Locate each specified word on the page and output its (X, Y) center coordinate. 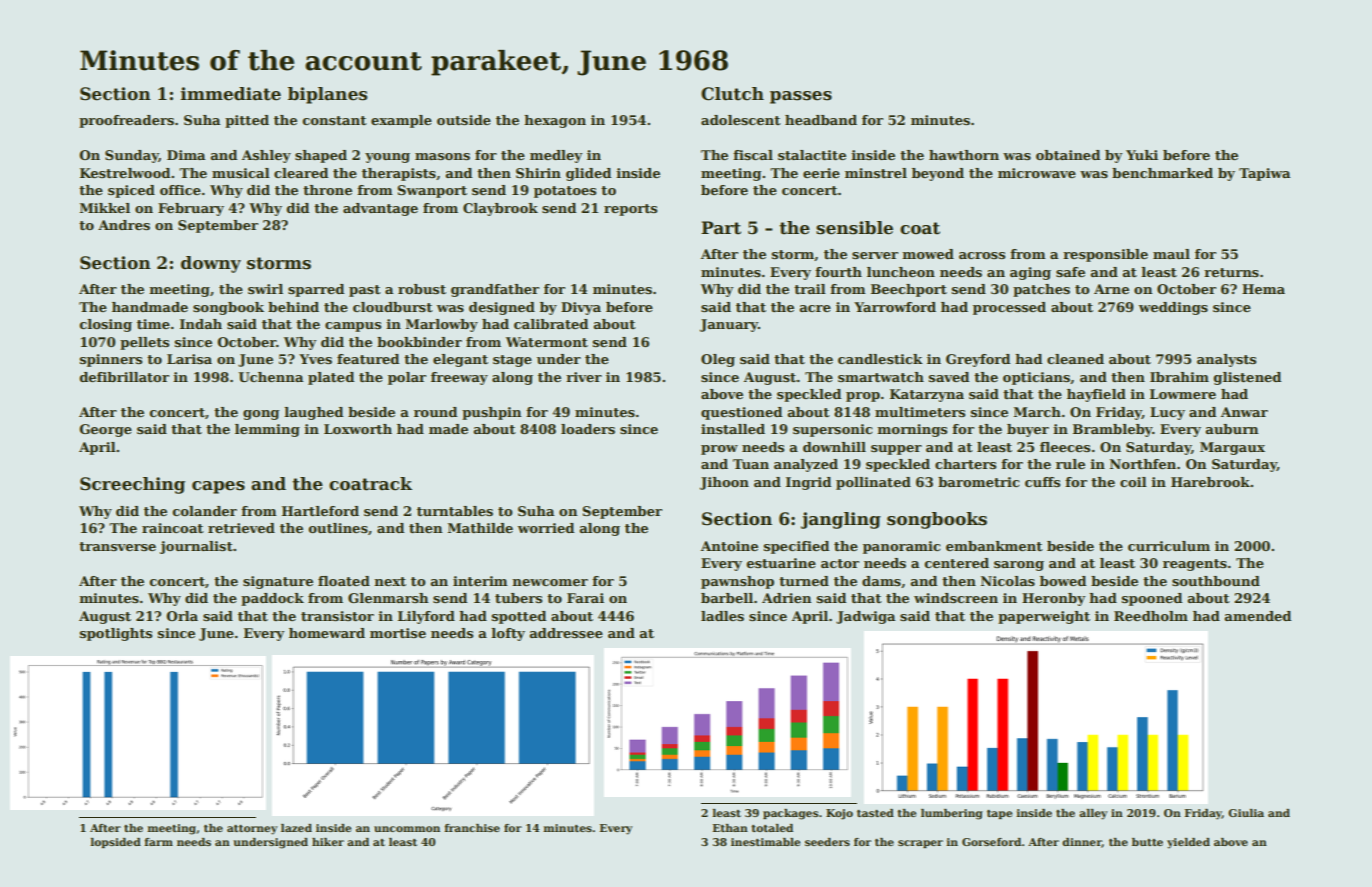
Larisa (189, 359)
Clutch (732, 94)
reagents (1195, 565)
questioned (741, 413)
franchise (472, 828)
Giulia (1246, 813)
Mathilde (480, 528)
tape (999, 814)
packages (790, 814)
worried (546, 528)
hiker (328, 842)
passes (801, 97)
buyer (1028, 430)
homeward (327, 633)
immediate (231, 94)
